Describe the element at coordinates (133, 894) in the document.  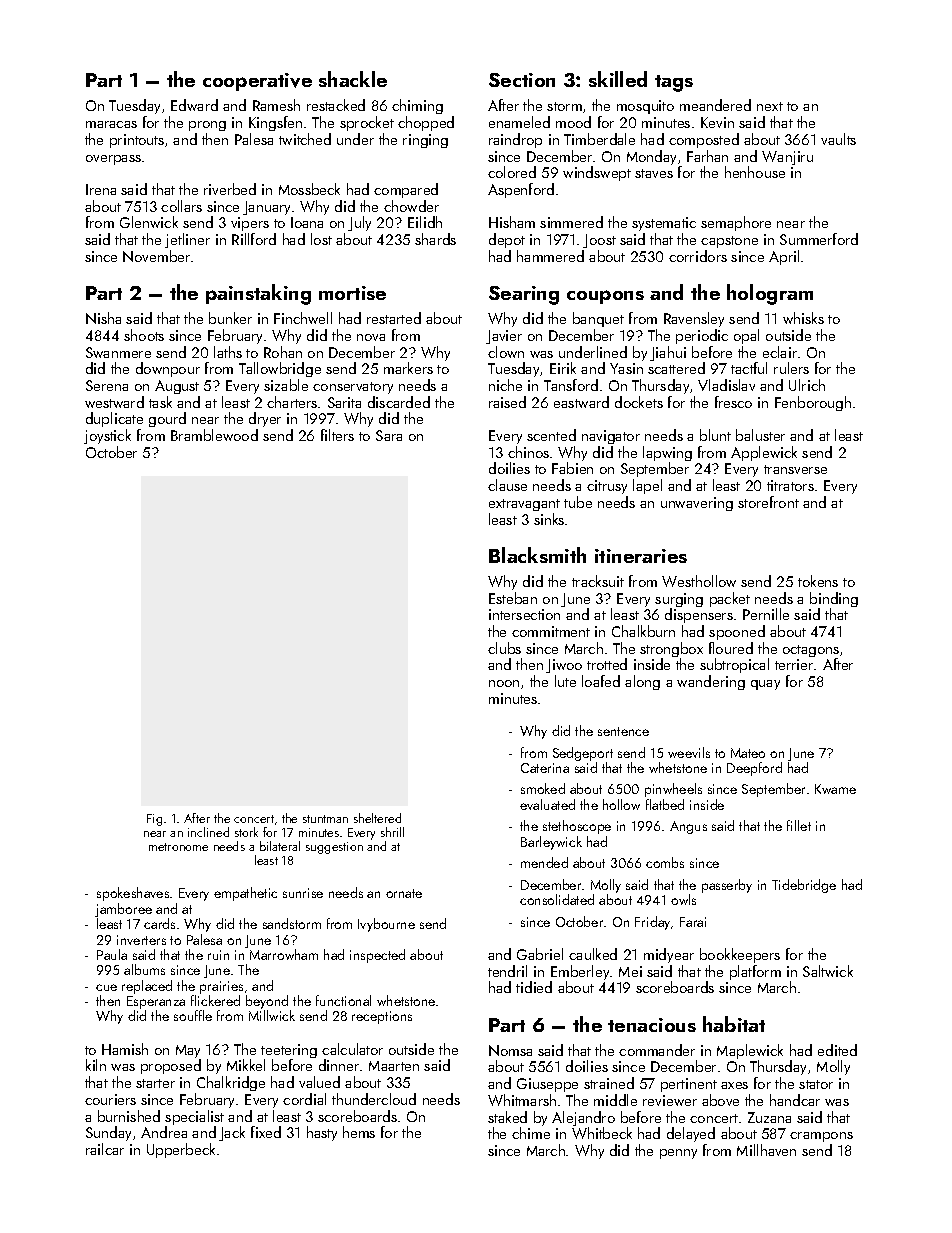
I see `spokeshaves` at that location.
